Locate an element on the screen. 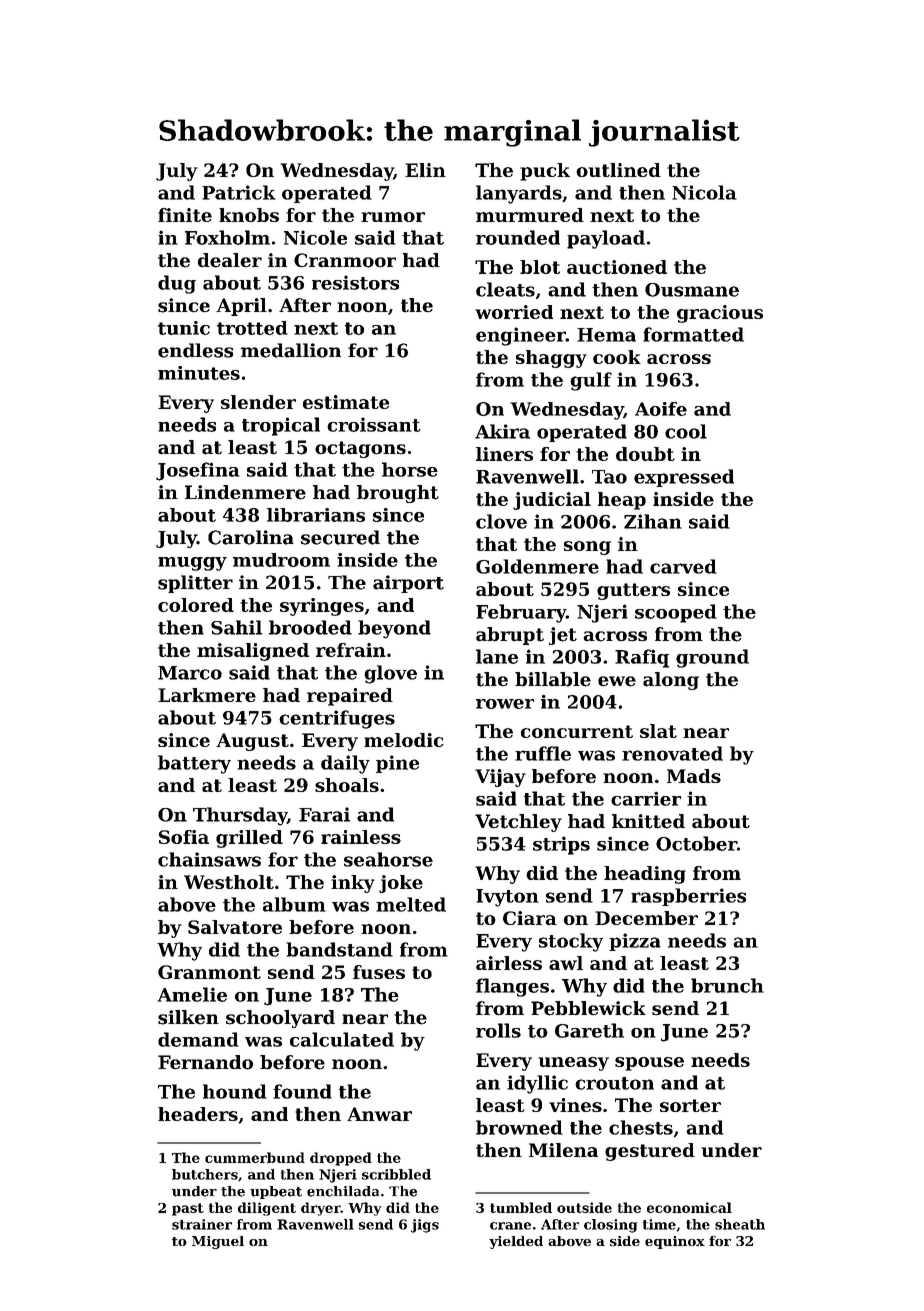  schoolyard is located at coordinates (280, 1019).
